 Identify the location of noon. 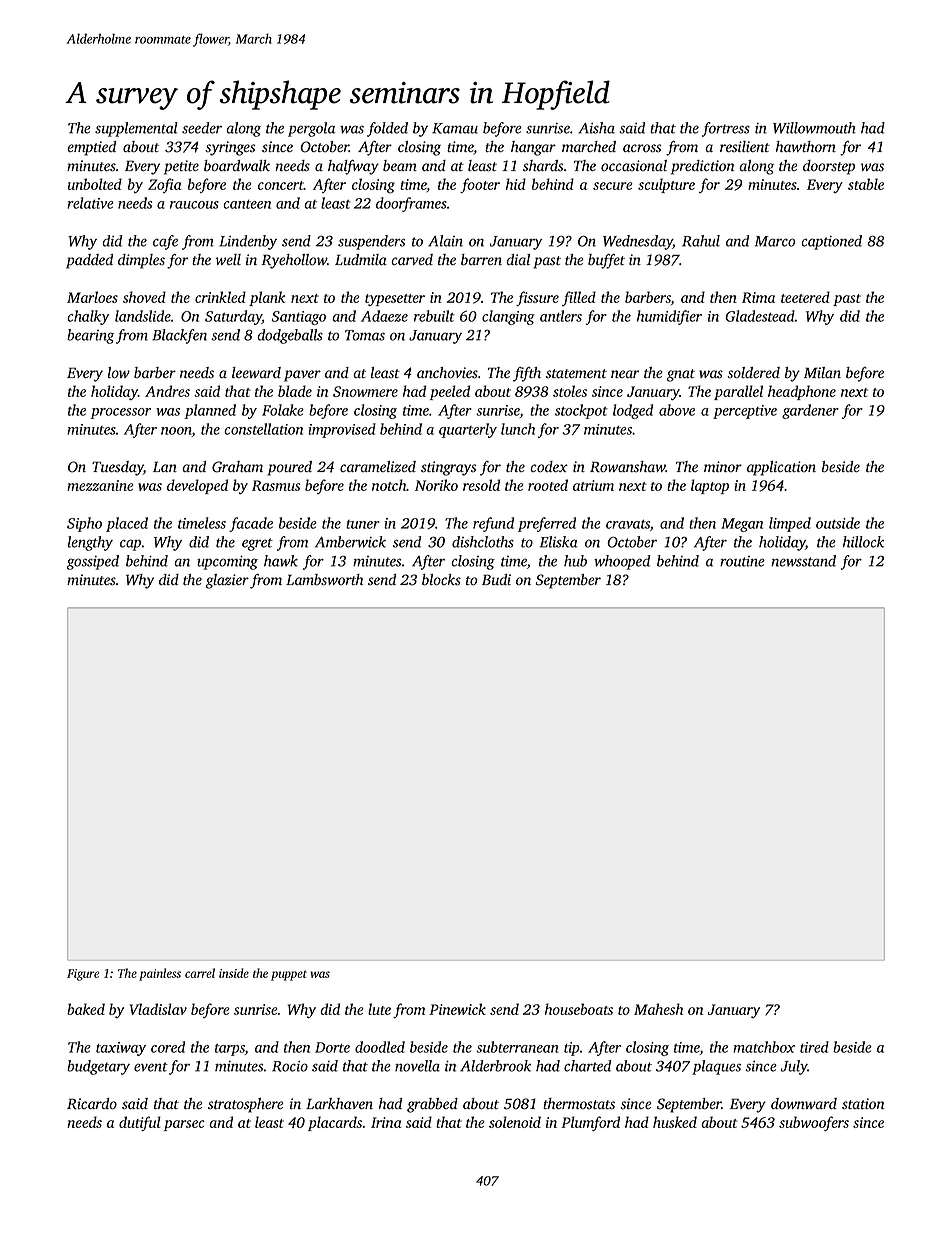
(176, 432).
